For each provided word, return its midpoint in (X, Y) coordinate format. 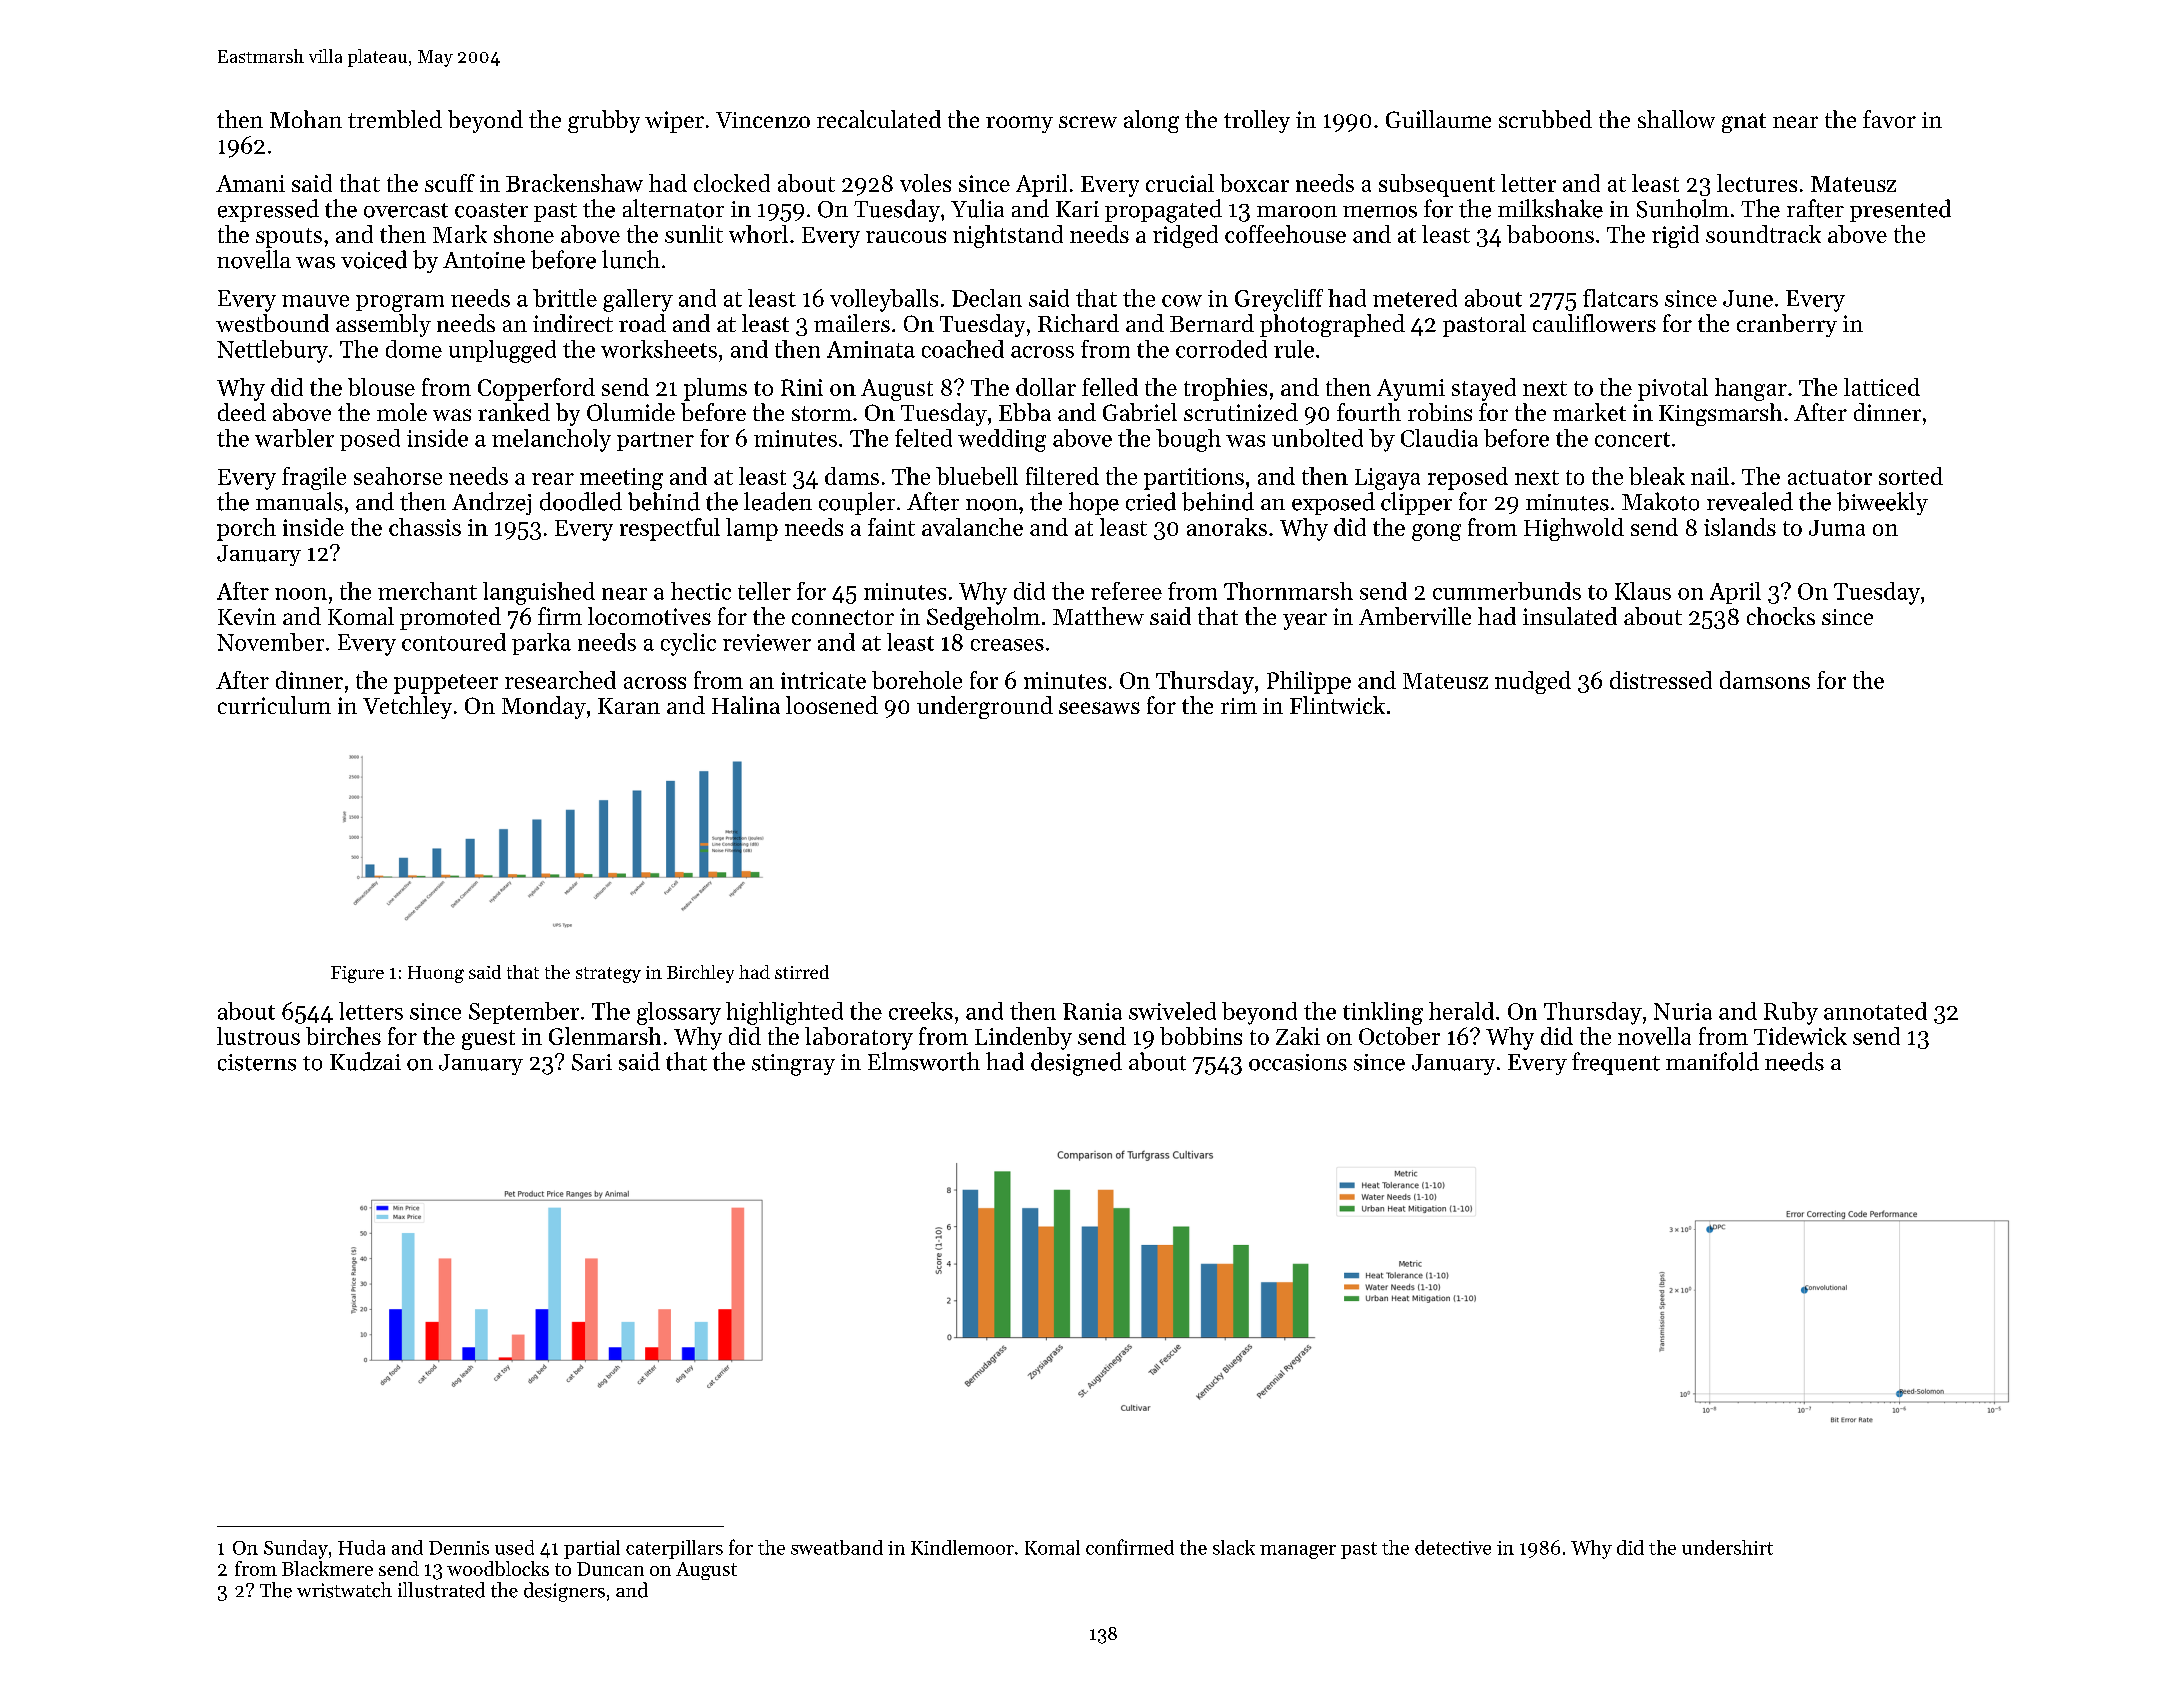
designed (1076, 1064)
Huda (361, 1547)
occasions (1298, 1062)
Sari (592, 1062)
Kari (1077, 209)
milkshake (1550, 208)
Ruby (1791, 1013)
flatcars (1620, 298)
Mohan (306, 119)
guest (488, 1040)
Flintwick (1337, 705)
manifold (1712, 1061)
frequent (1616, 1063)
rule (1294, 349)
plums (715, 389)
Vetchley (407, 707)
